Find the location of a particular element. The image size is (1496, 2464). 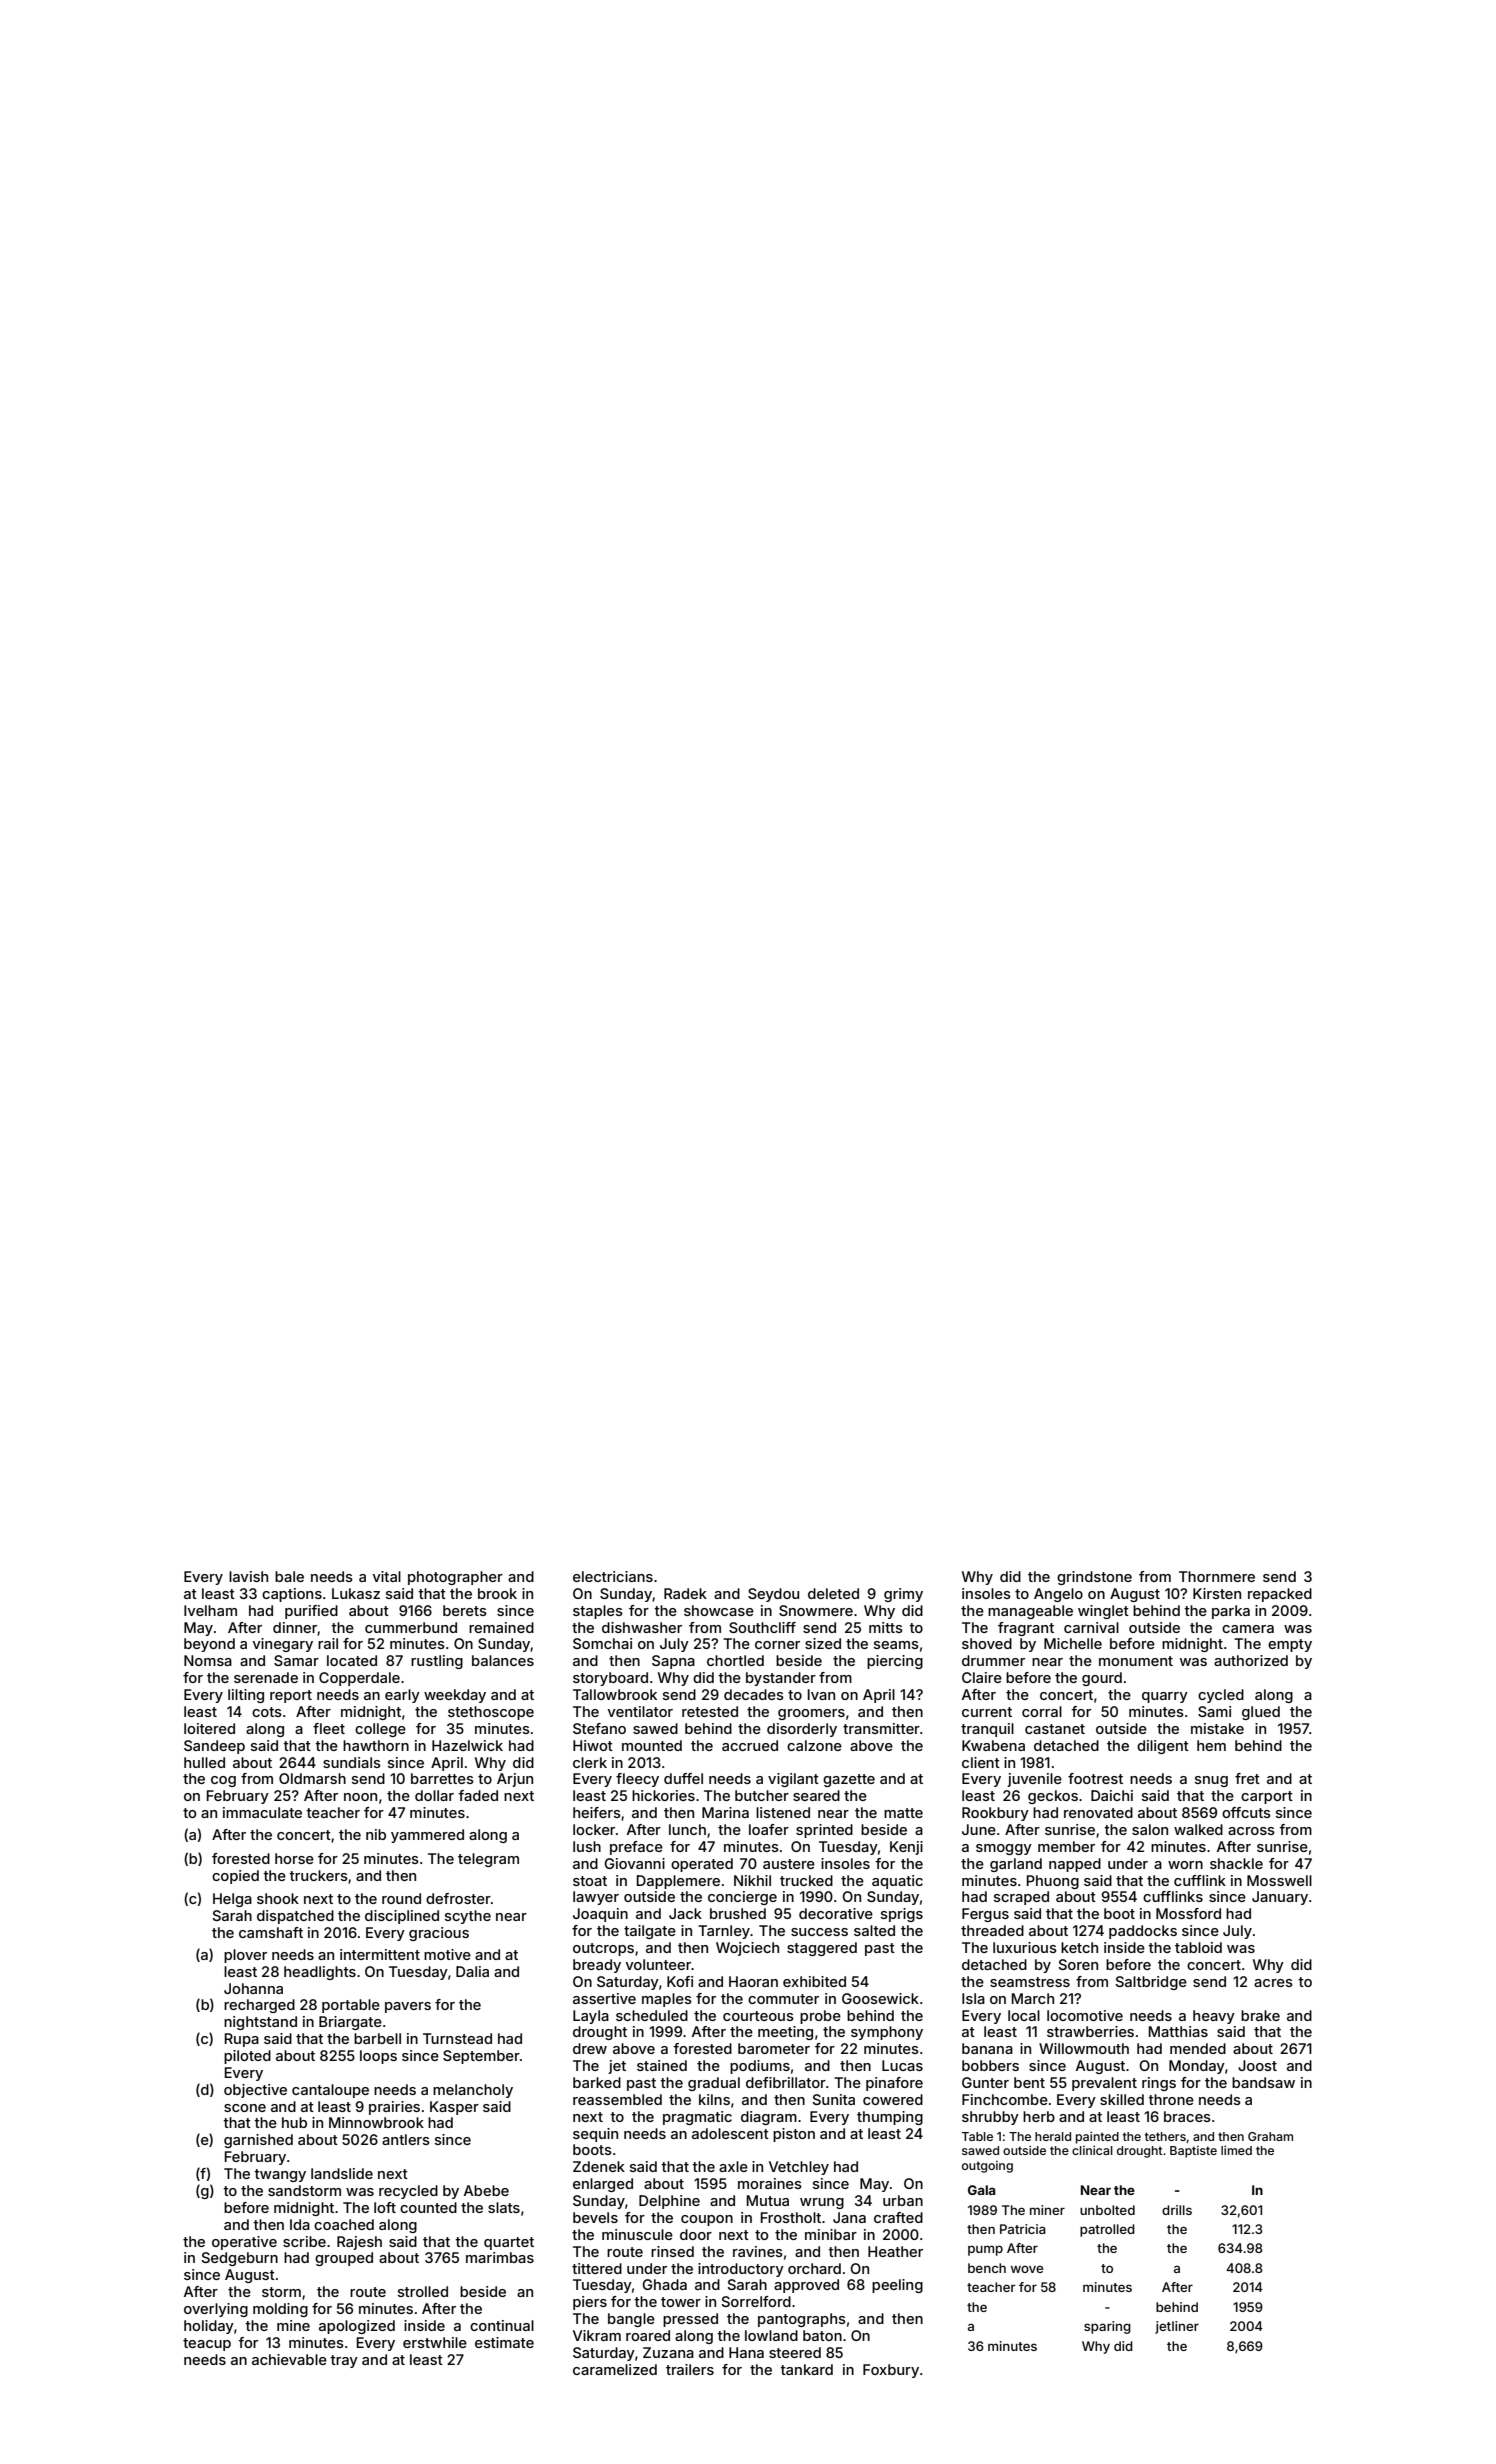

Goosewick is located at coordinates (880, 1998).
